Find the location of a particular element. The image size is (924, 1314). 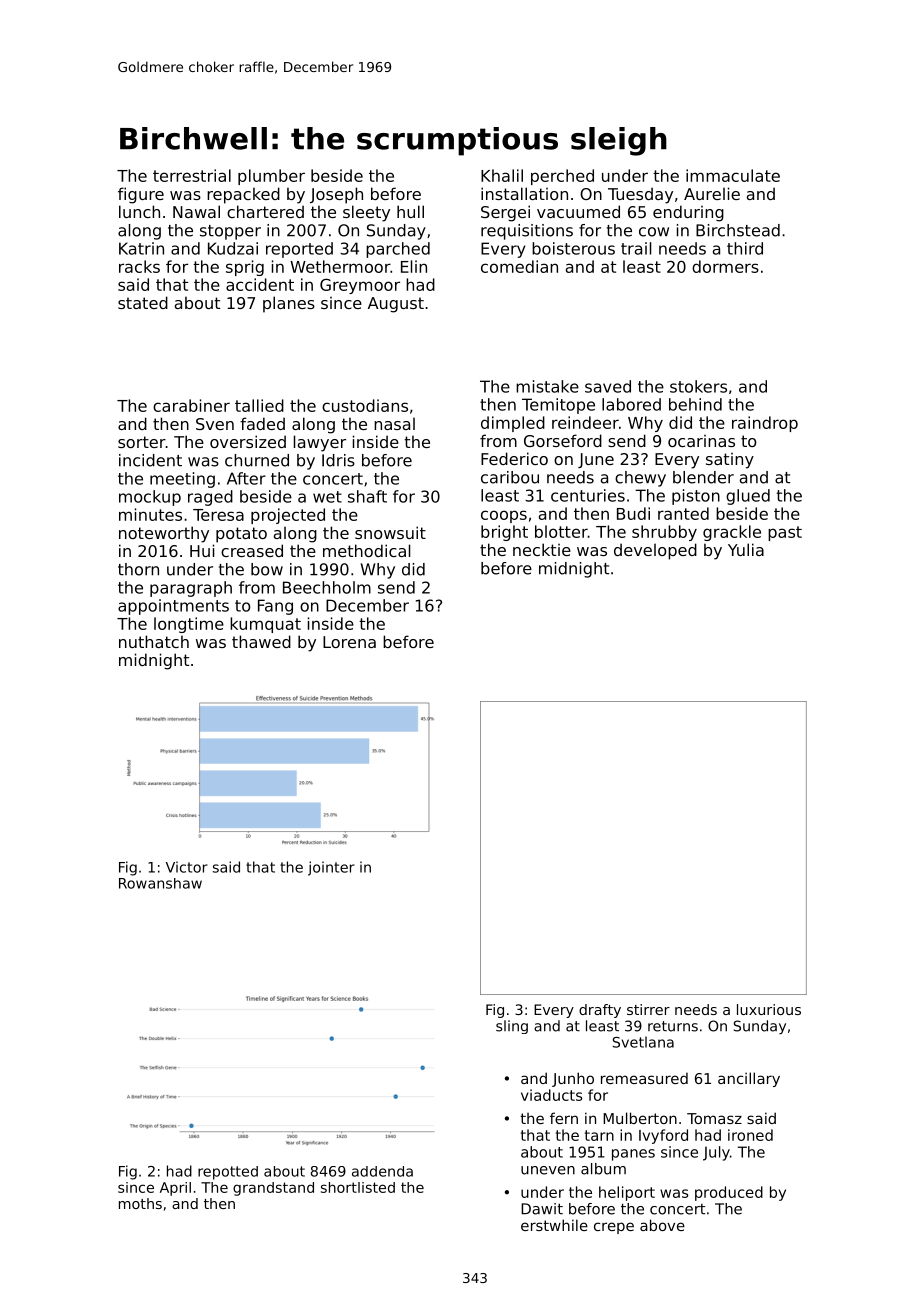

Victor is located at coordinates (187, 867).
